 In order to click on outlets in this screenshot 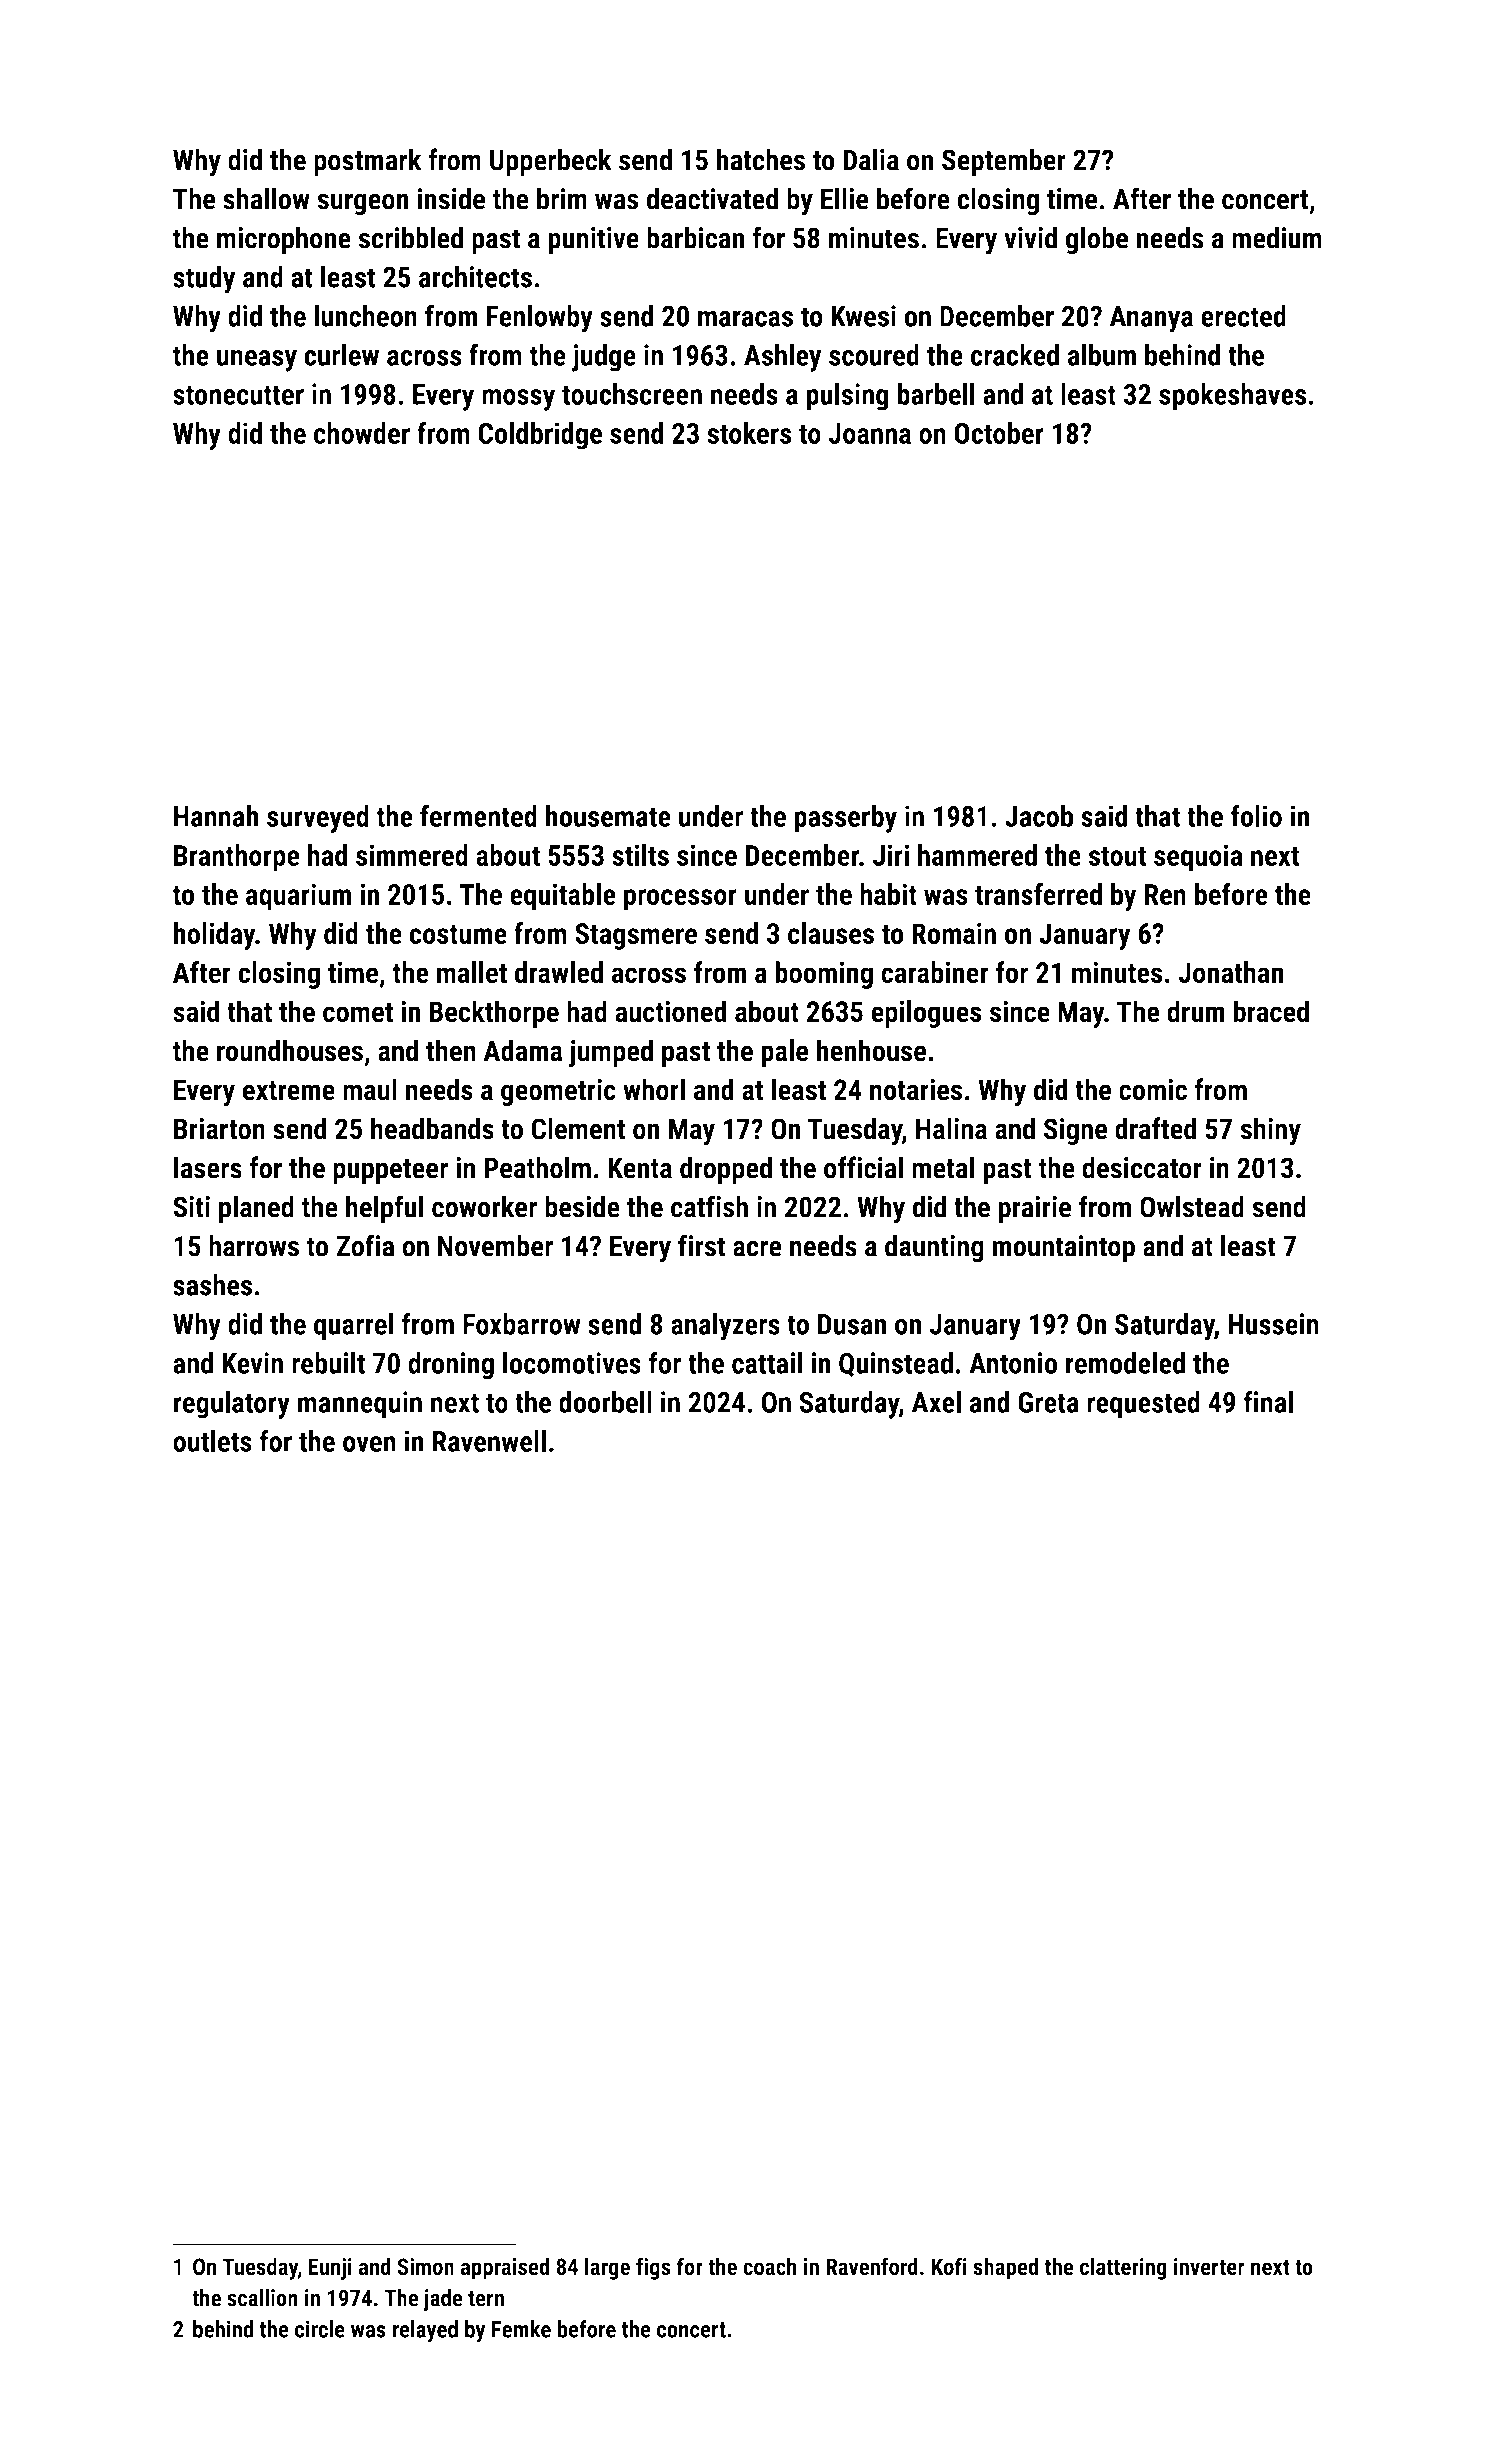, I will do `click(212, 1441)`.
